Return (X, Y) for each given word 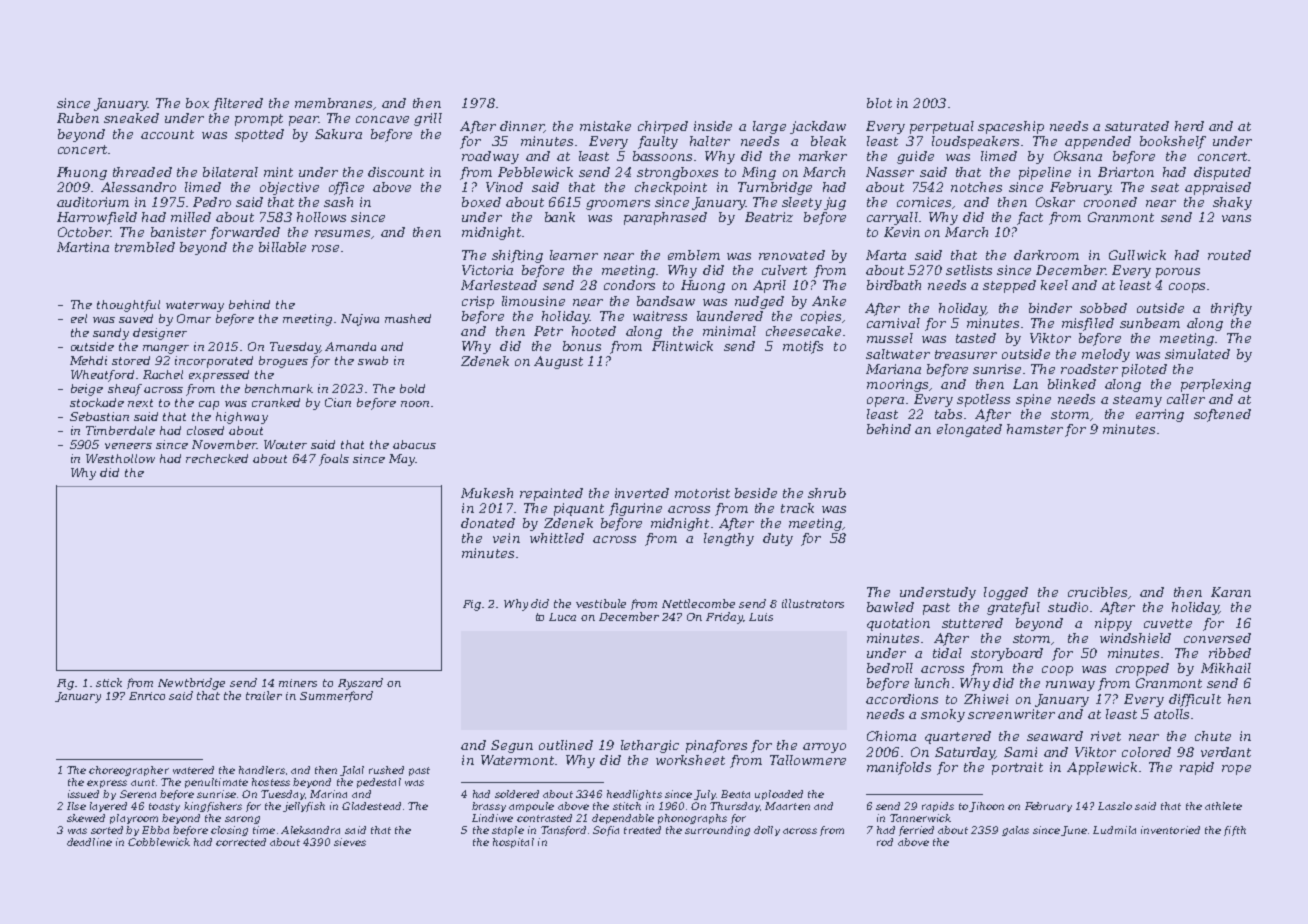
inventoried (1170, 830)
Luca (562, 617)
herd (1189, 126)
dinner (522, 127)
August (558, 362)
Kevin (902, 232)
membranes (333, 103)
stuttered (972, 623)
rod (885, 842)
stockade (97, 402)
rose (325, 248)
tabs (948, 414)
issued (83, 794)
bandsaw (666, 301)
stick (109, 682)
